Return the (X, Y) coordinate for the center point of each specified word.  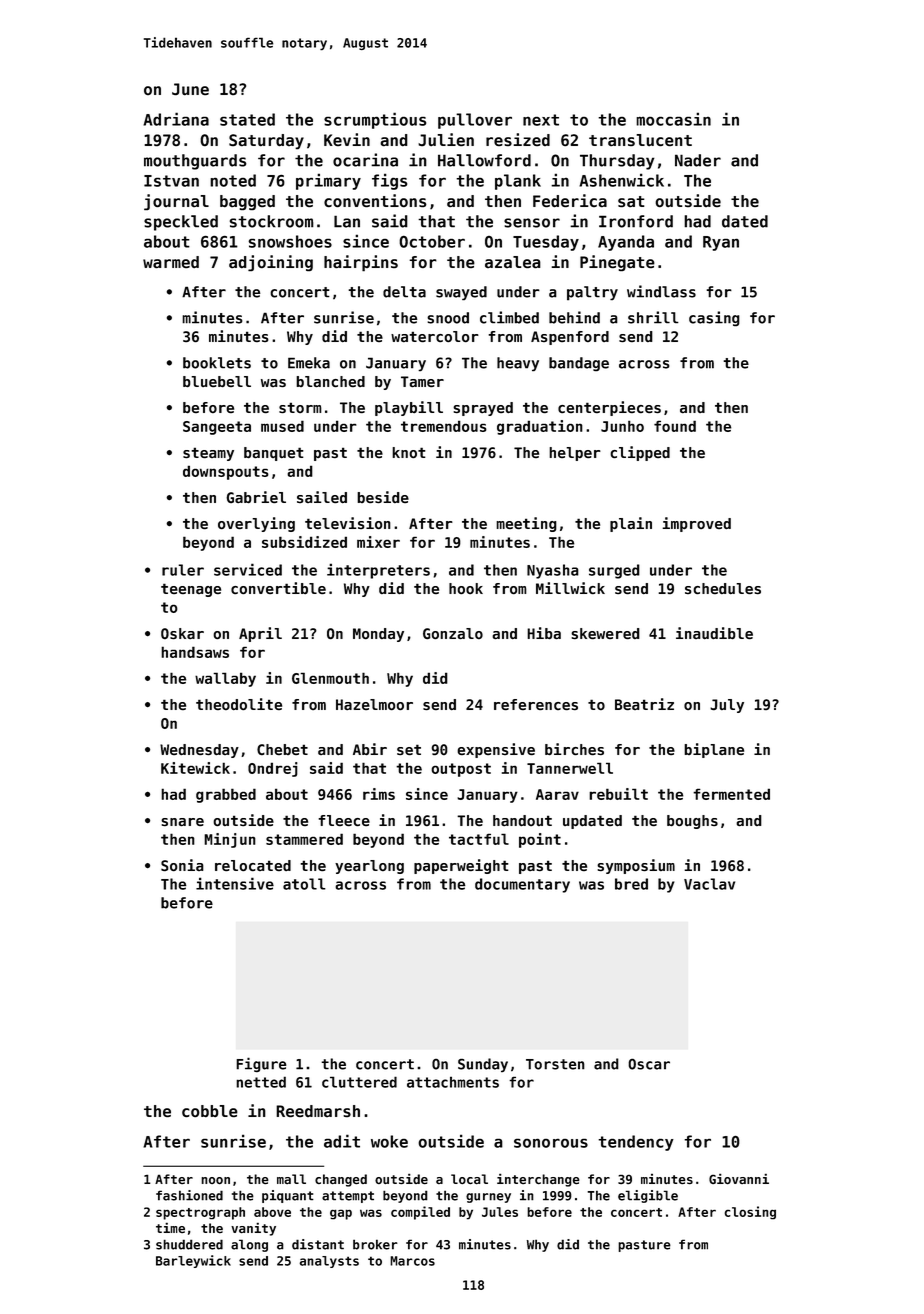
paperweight (461, 866)
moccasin (673, 119)
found (675, 426)
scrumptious (375, 120)
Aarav (557, 794)
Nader (698, 160)
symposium (636, 866)
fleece (344, 820)
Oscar (649, 1064)
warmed (171, 262)
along (249, 1245)
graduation (540, 427)
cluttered (359, 1082)
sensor (532, 223)
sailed (322, 497)
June (190, 89)
